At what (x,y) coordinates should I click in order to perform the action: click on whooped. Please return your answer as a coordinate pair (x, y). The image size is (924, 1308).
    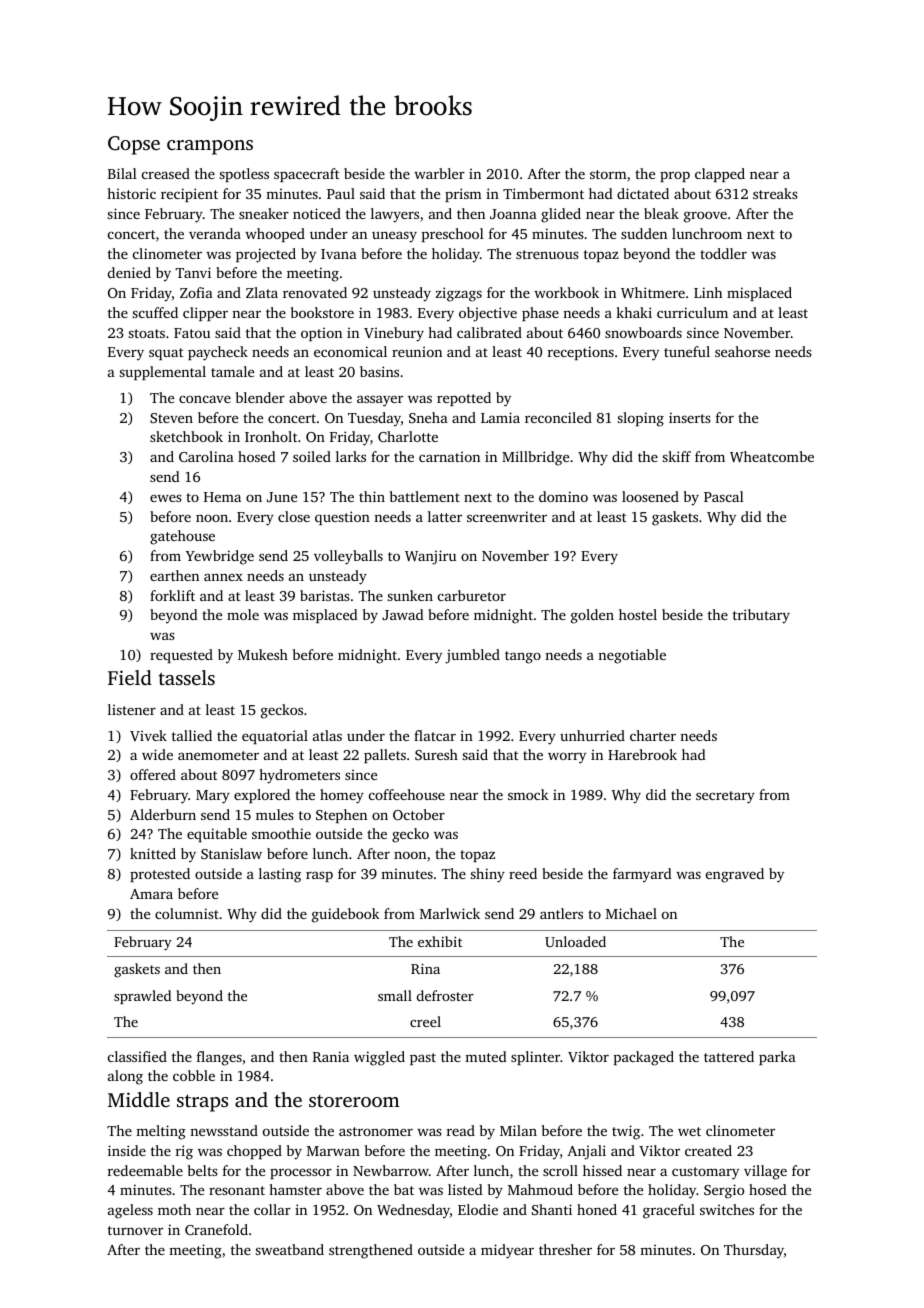
    Looking at the image, I should click on (275, 235).
